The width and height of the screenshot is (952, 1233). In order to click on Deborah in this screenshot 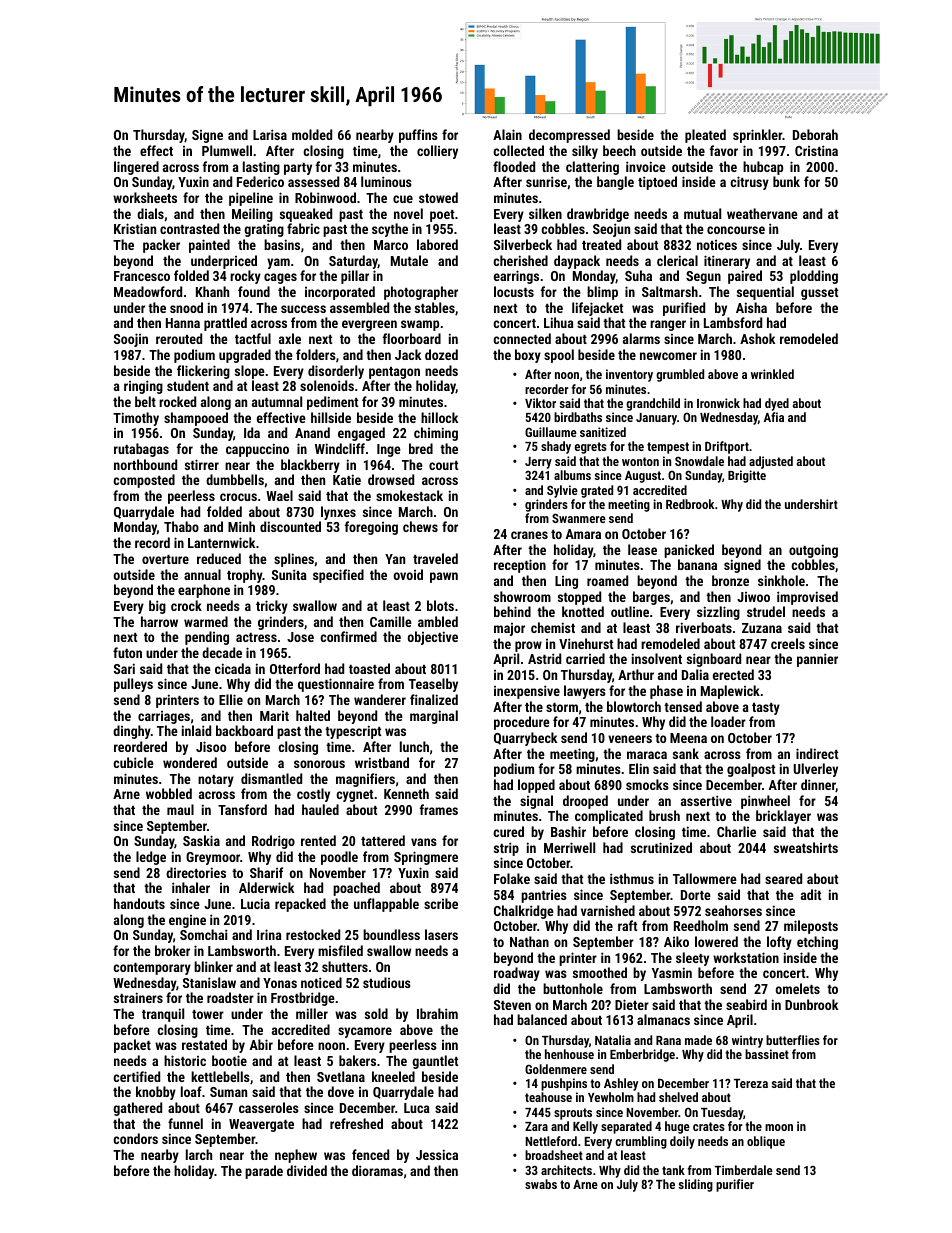, I will do `click(815, 134)`.
